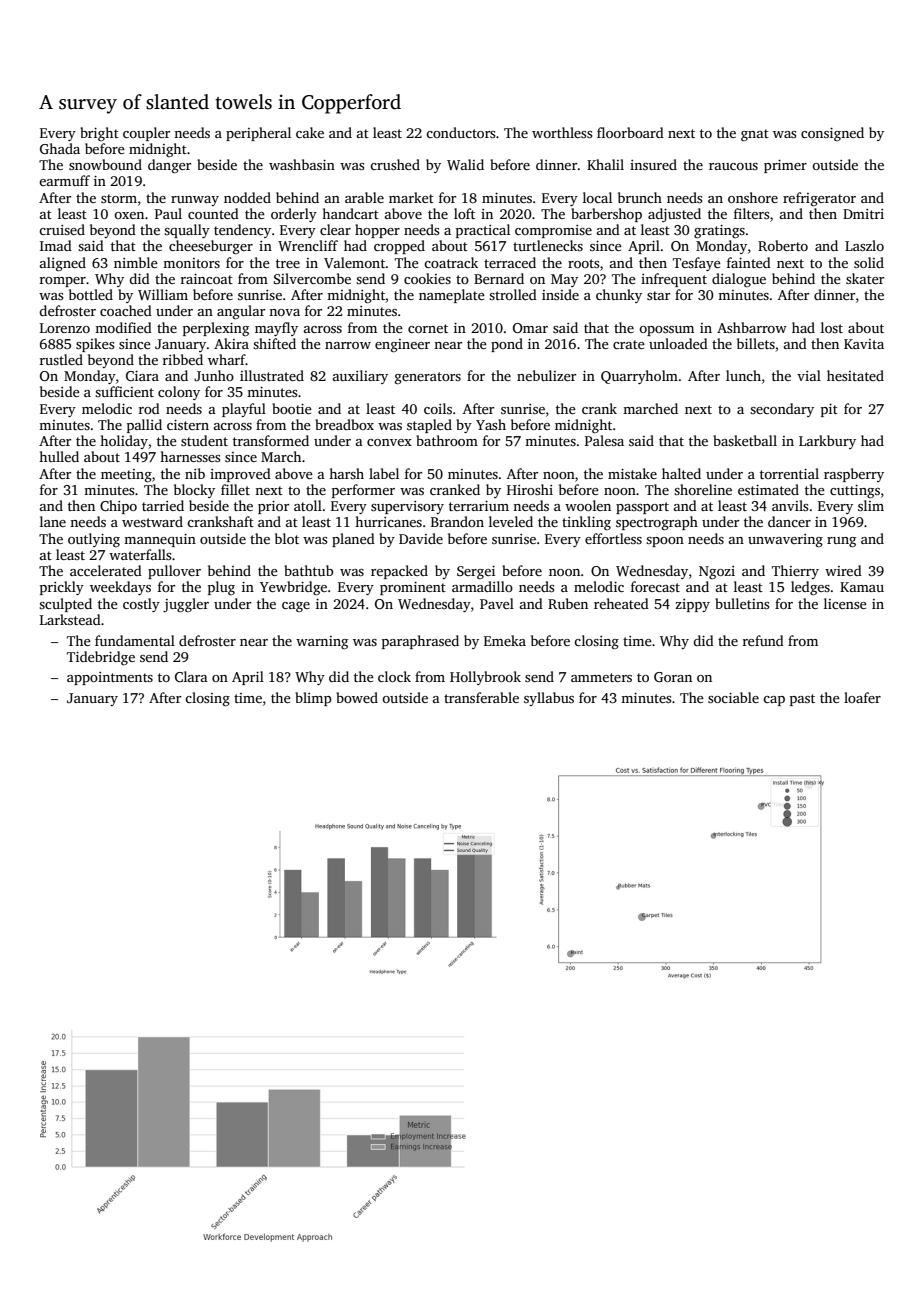 This image has width=924, height=1308. Describe the element at coordinates (146, 134) in the image. I see `coupler` at that location.
